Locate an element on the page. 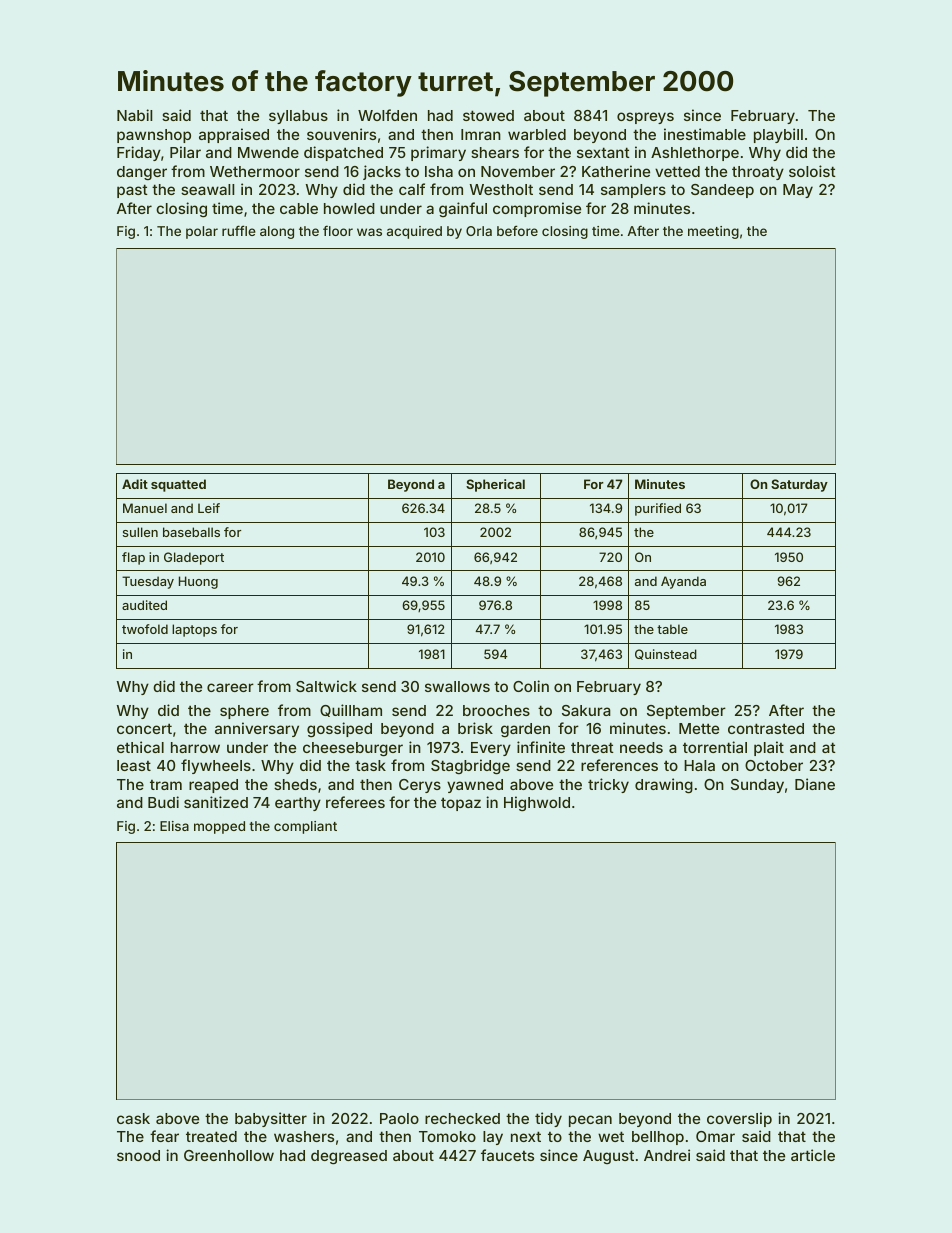  swallows is located at coordinates (457, 686).
